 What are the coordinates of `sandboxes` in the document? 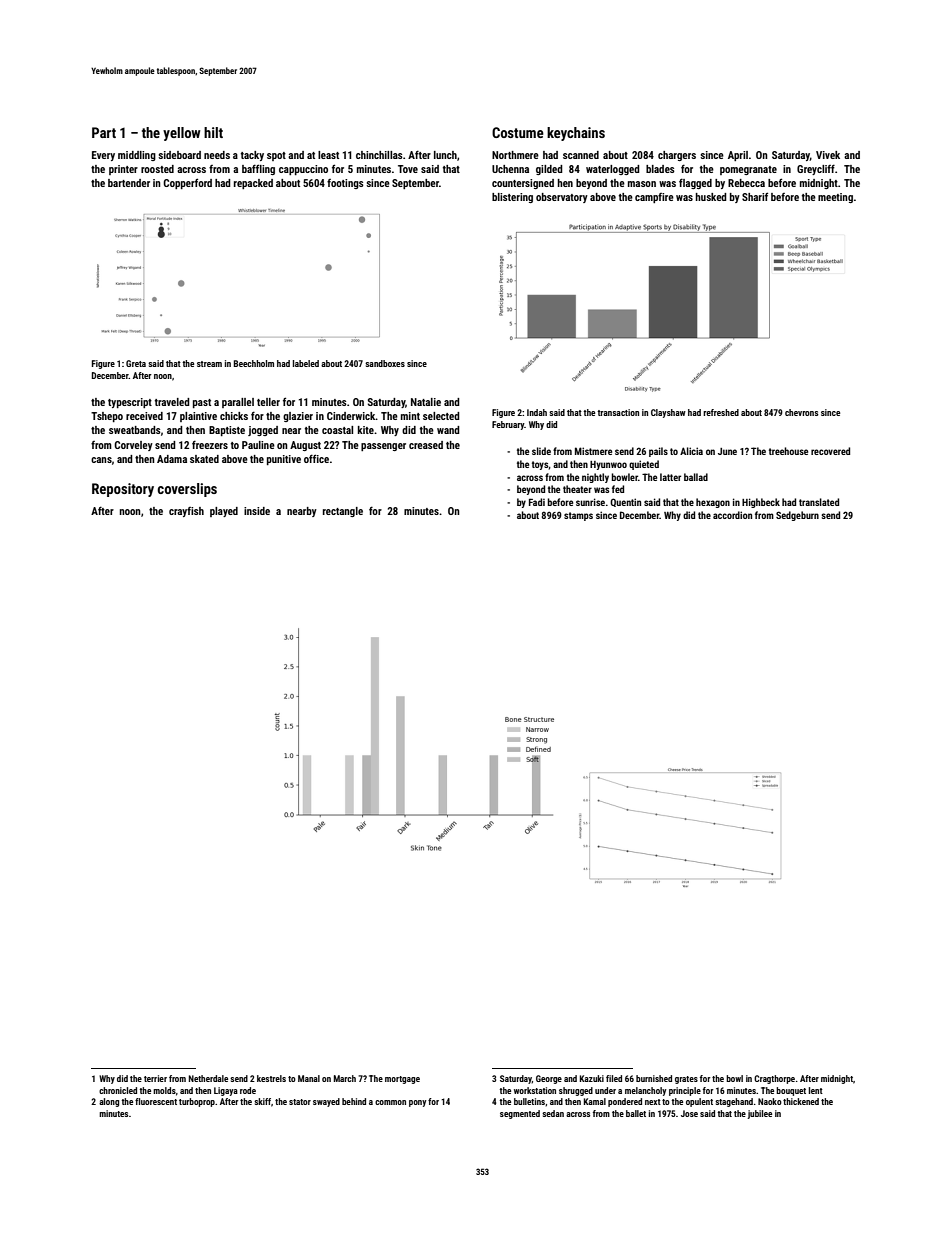 It's located at (385, 363).
